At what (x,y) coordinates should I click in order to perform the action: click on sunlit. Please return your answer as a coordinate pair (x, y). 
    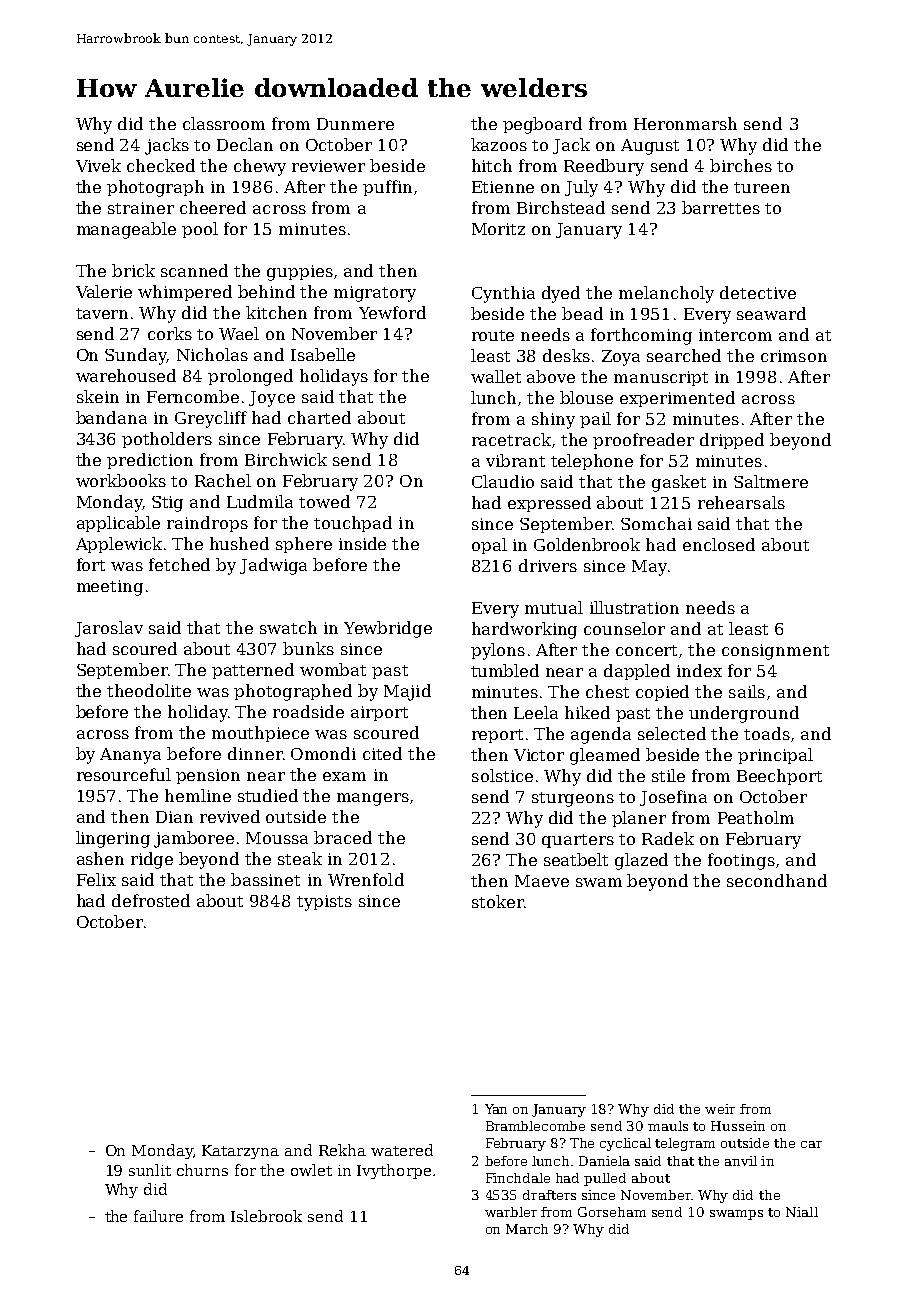
    Looking at the image, I should click on (150, 1170).
